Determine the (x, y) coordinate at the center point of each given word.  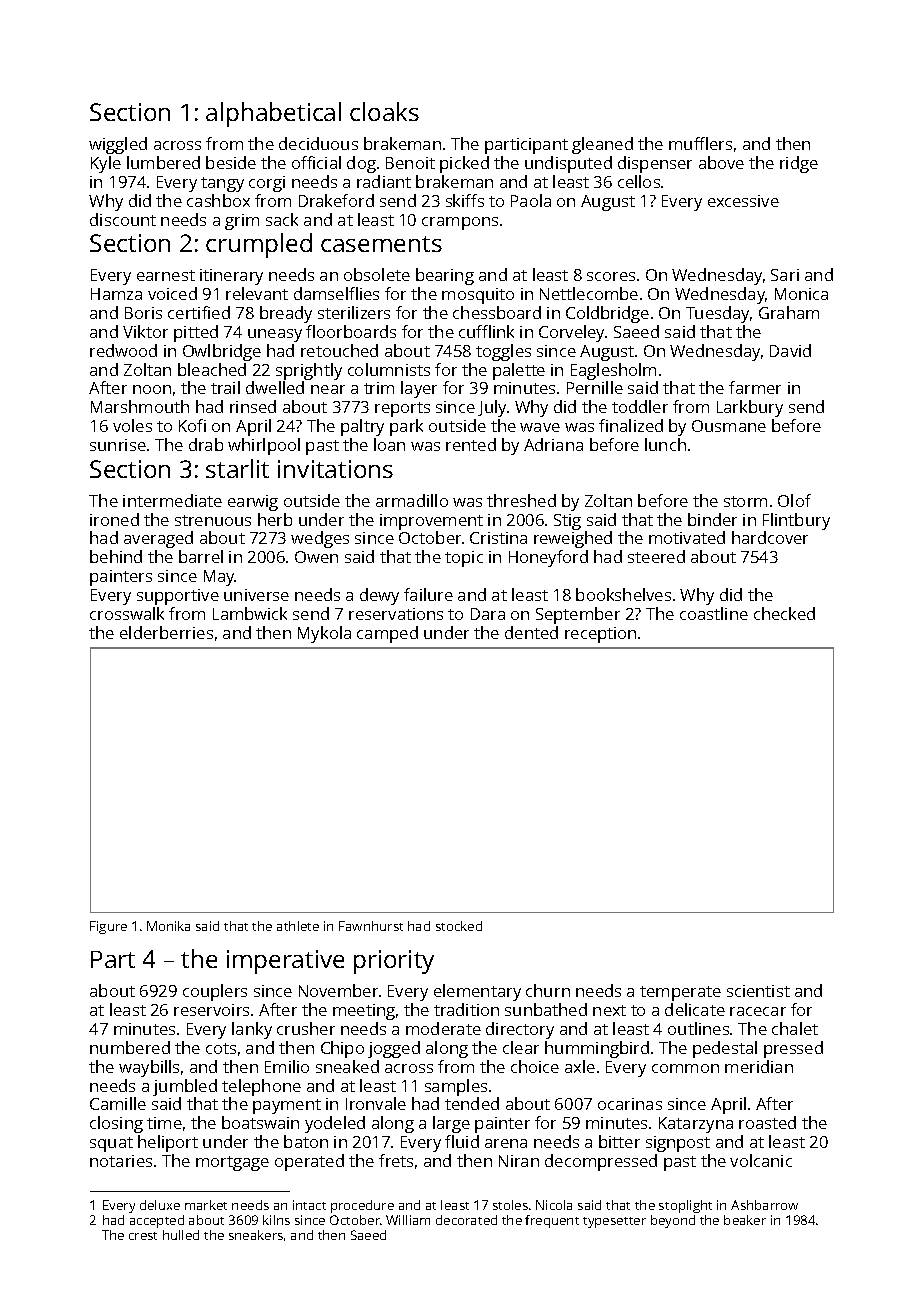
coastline (714, 613)
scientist (758, 991)
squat (111, 1144)
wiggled (118, 145)
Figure (108, 927)
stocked (459, 926)
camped (387, 634)
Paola (531, 200)
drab (206, 444)
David (790, 350)
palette (519, 371)
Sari (785, 275)
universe (256, 595)
